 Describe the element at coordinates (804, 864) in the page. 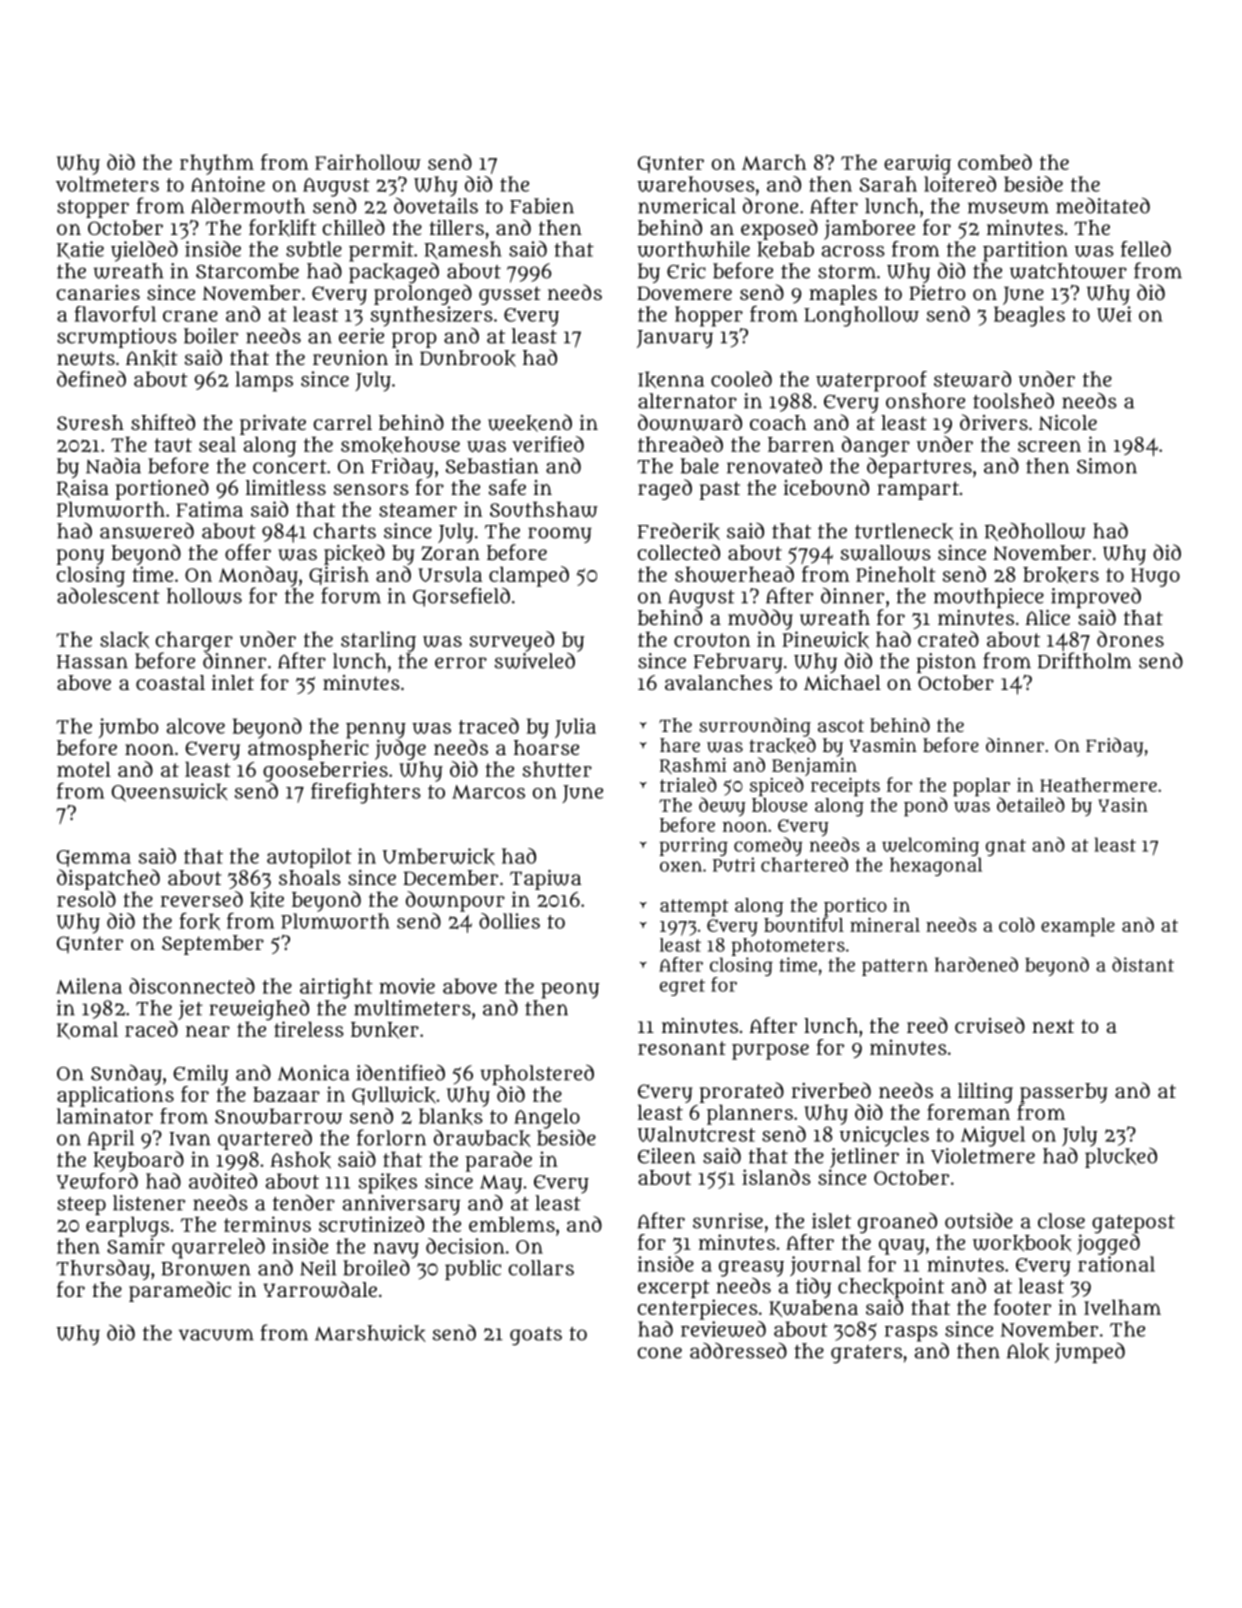

I see `chartered` at that location.
